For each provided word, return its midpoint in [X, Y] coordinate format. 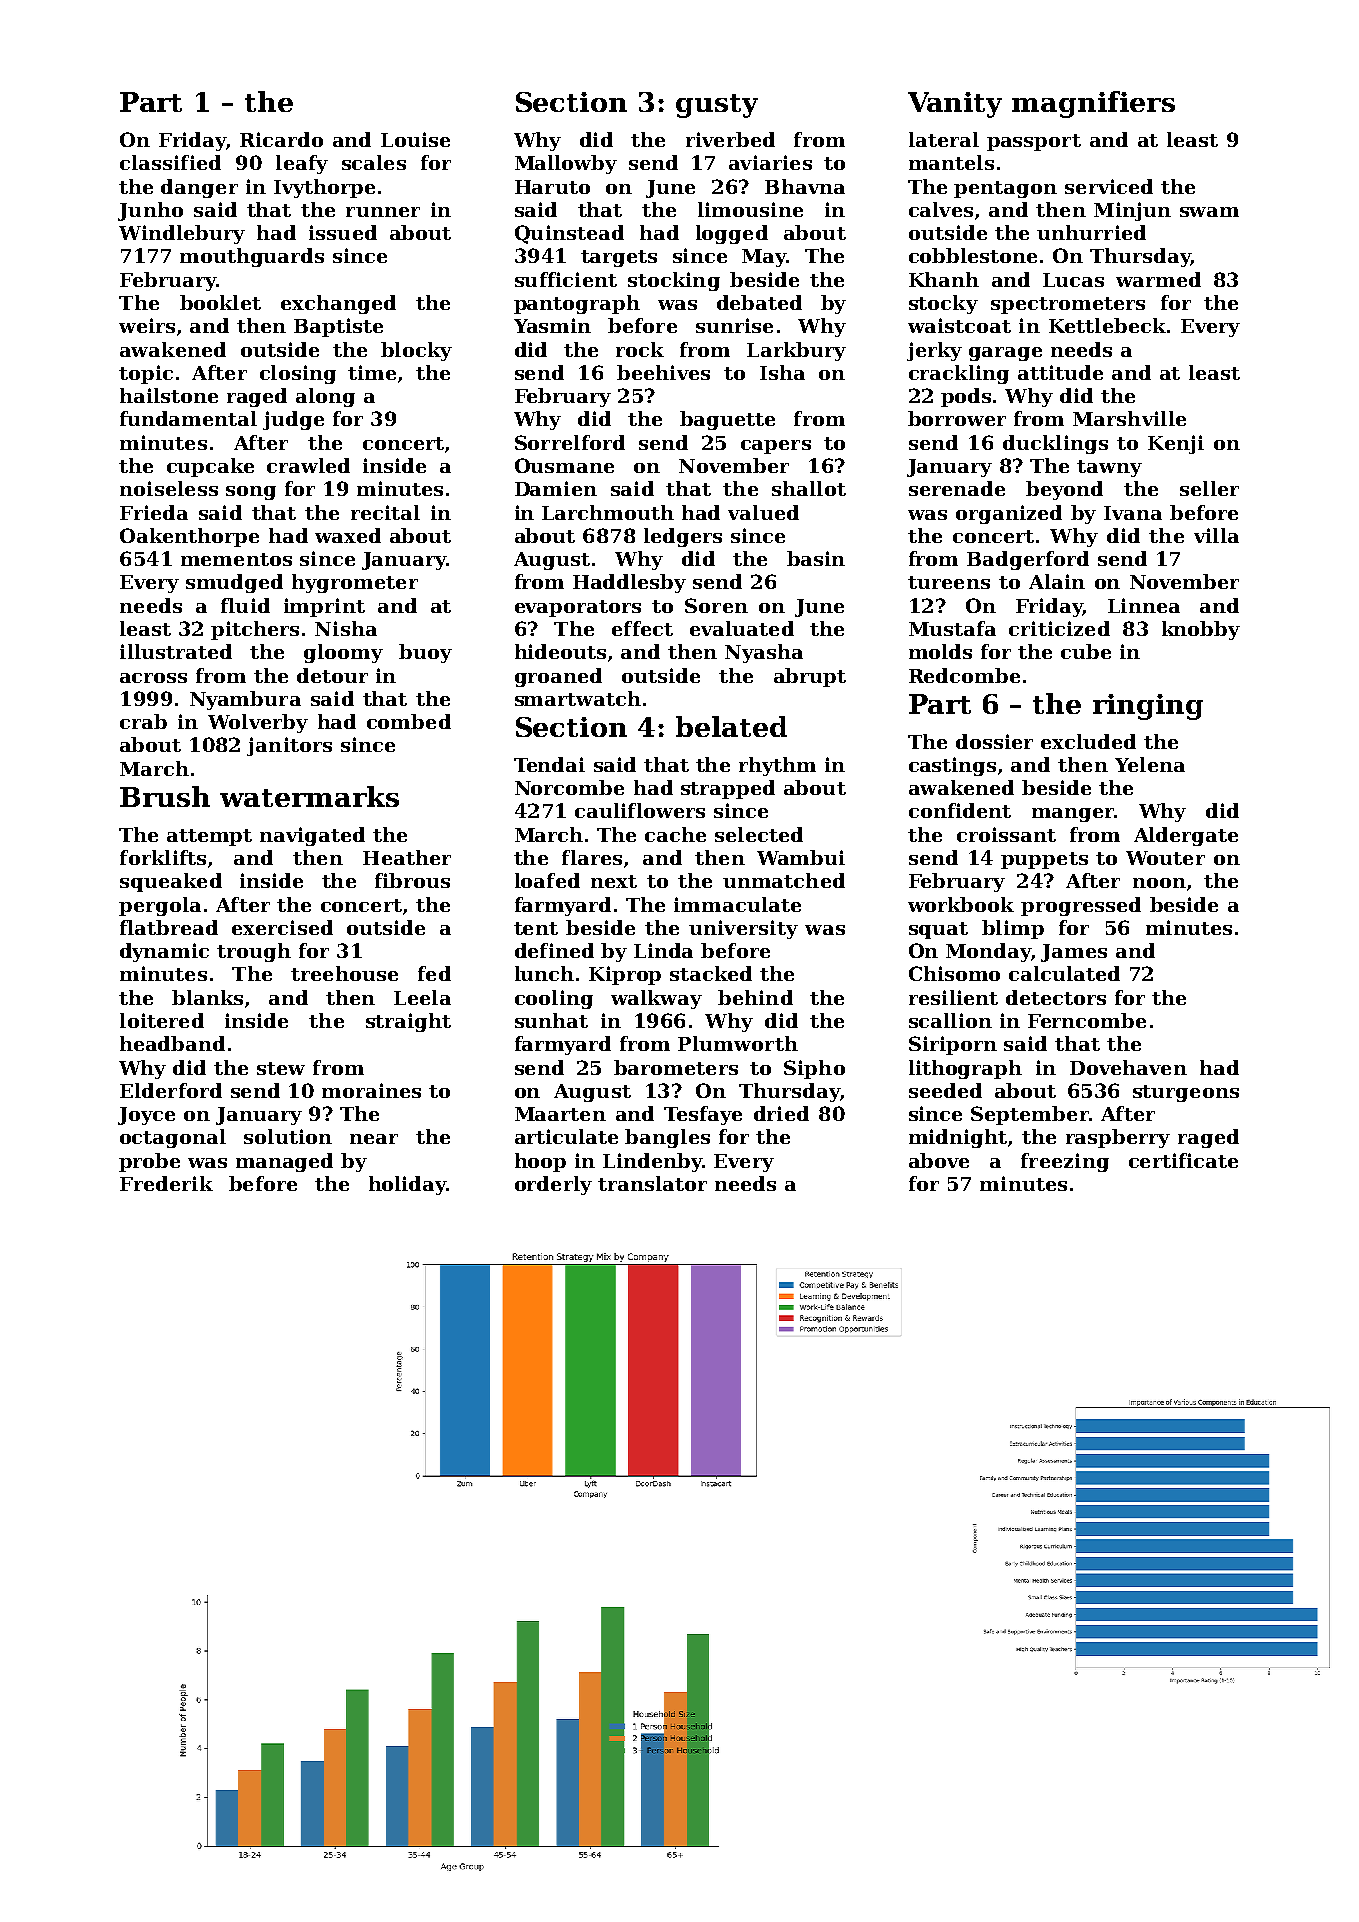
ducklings [1055, 444]
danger [199, 188]
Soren [716, 605]
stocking [674, 281]
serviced [1109, 186]
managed [284, 1162]
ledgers [683, 537]
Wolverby [258, 723]
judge [293, 420]
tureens [949, 582]
